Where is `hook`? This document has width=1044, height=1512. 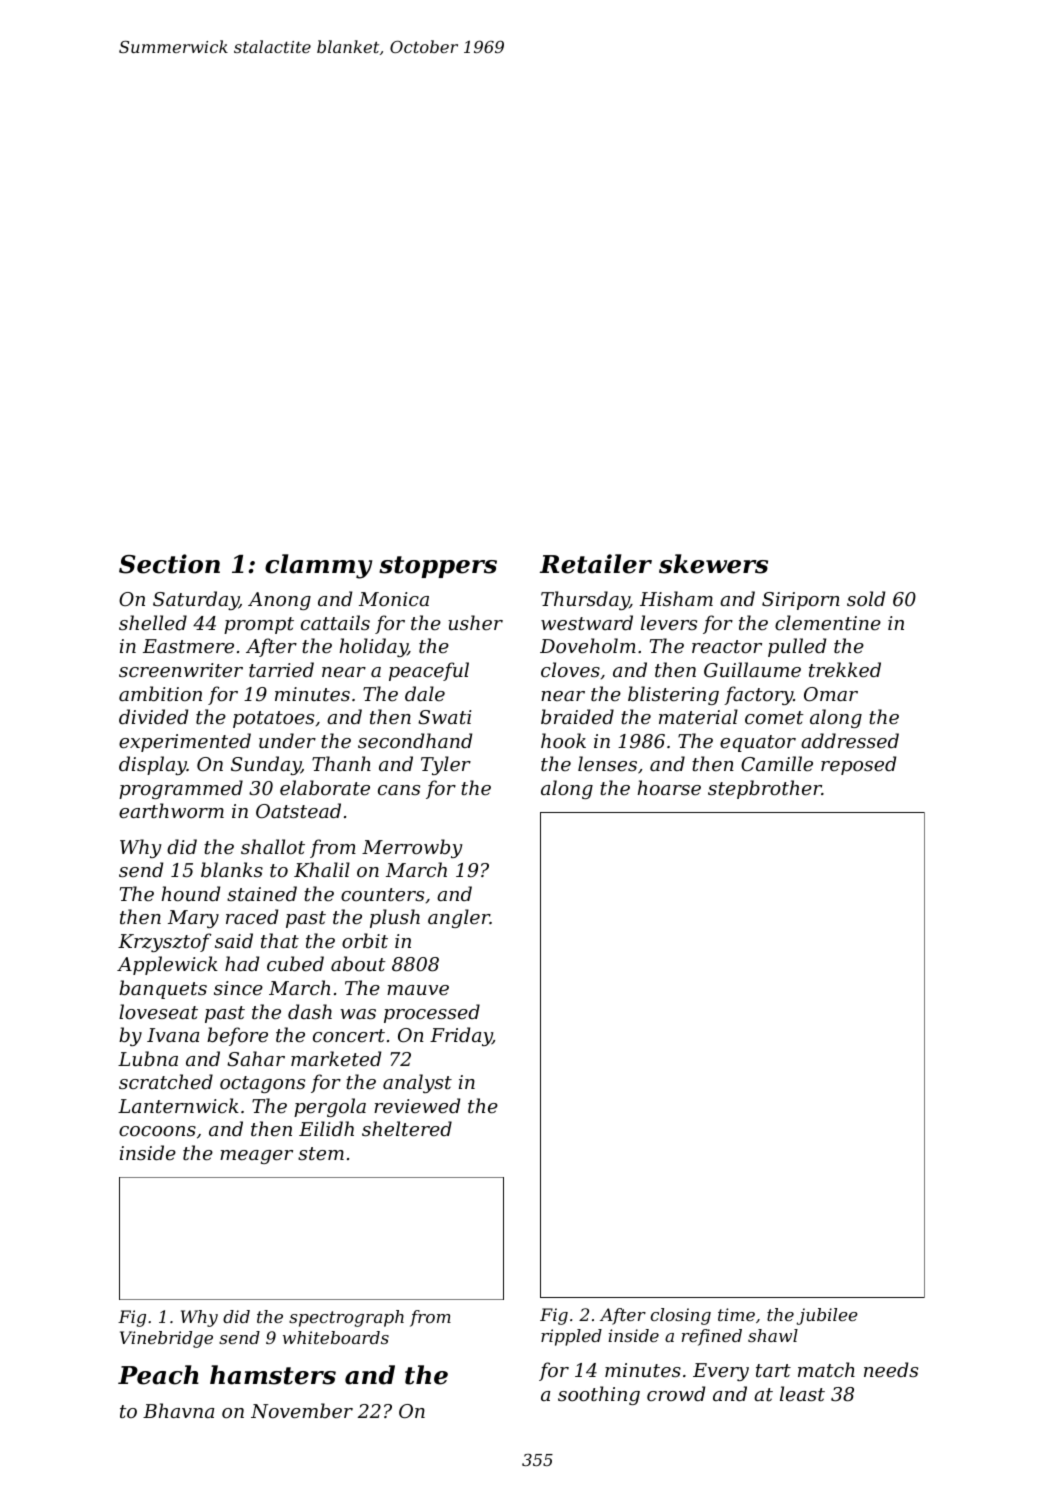
hook is located at coordinates (563, 740).
